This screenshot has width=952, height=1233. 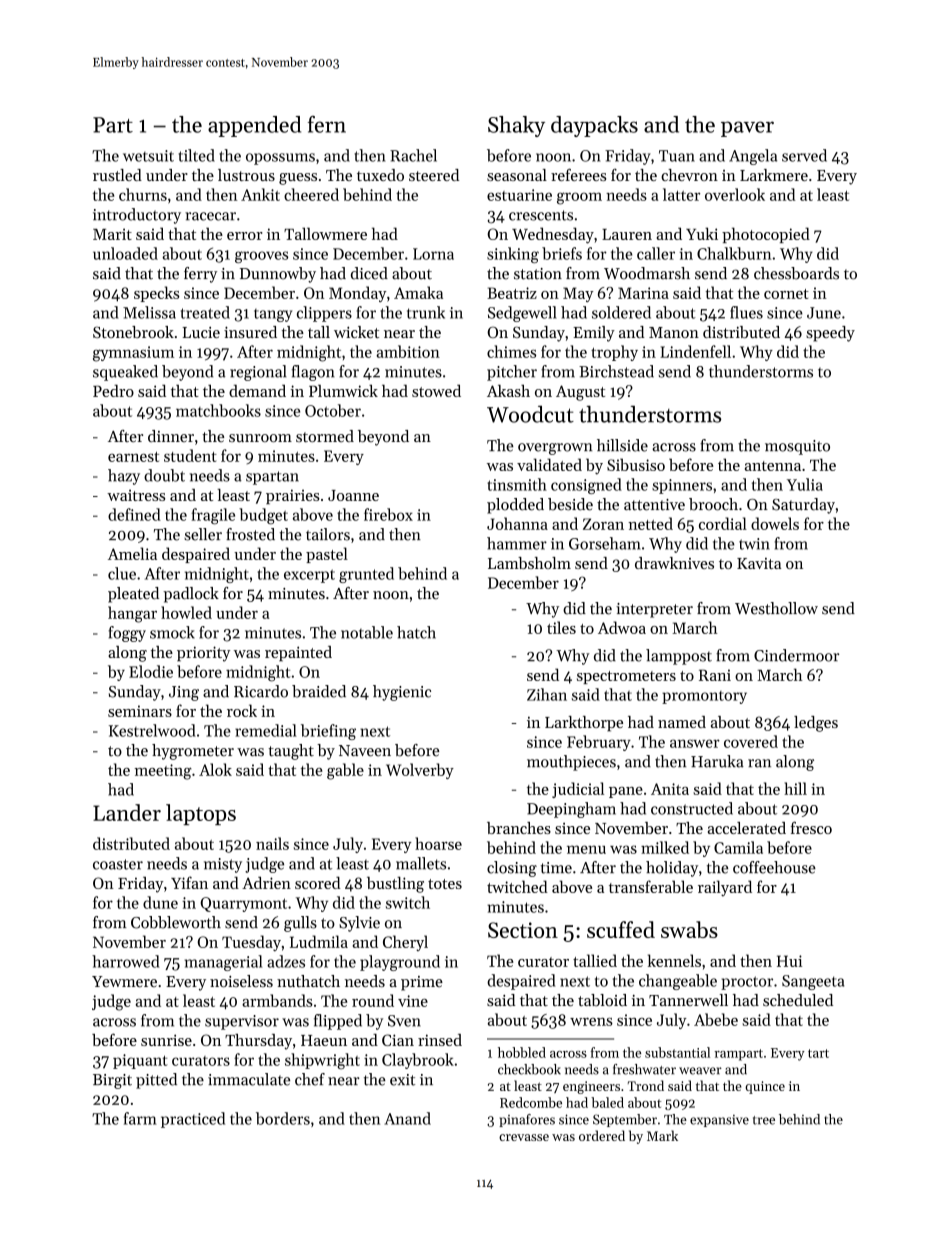 I want to click on ledges, so click(x=816, y=724).
